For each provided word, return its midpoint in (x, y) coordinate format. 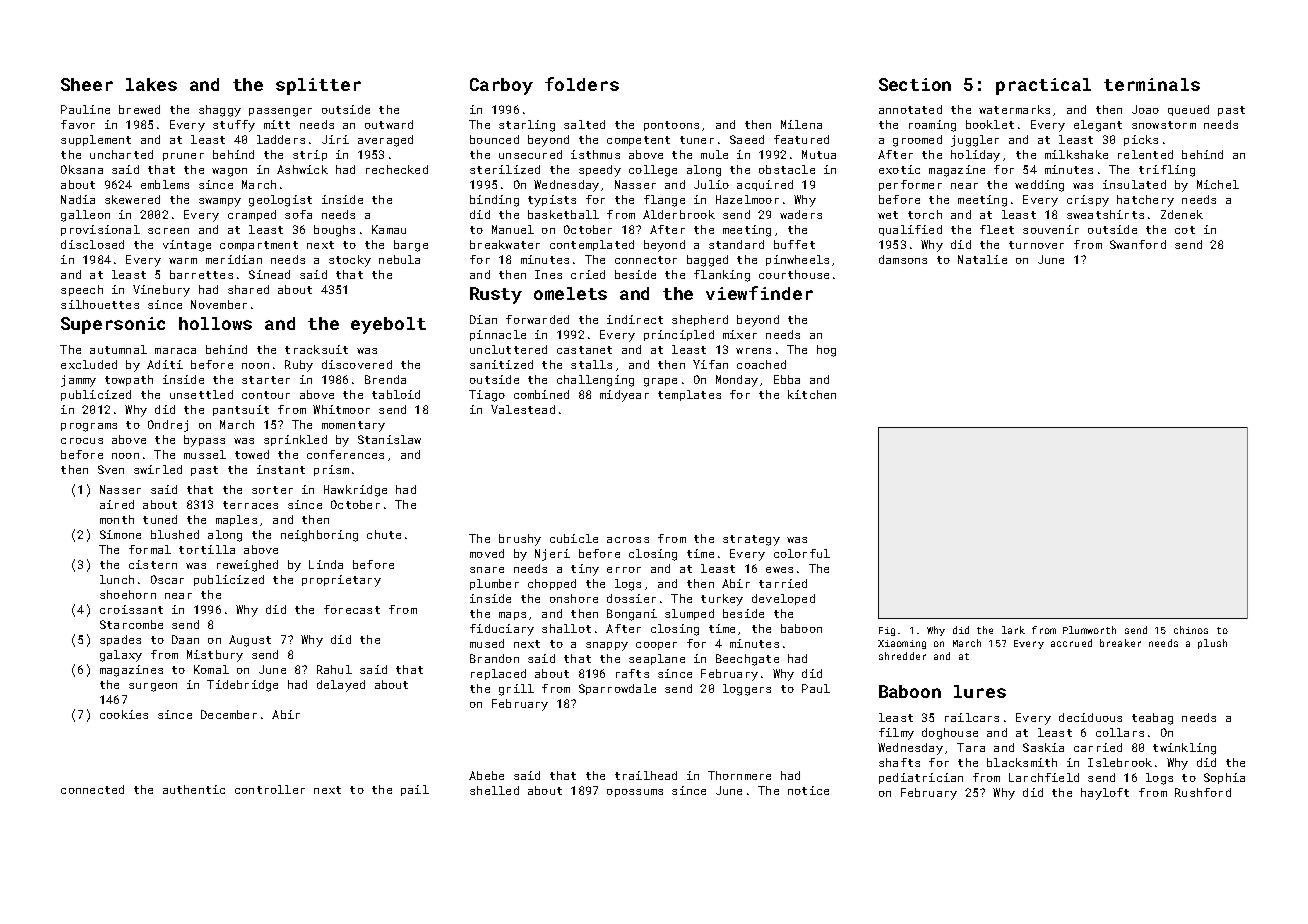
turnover (1036, 245)
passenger (280, 112)
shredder (902, 656)
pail (415, 790)
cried (588, 274)
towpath (129, 380)
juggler (975, 141)
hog (826, 351)
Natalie (982, 259)
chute (384, 534)
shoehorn (128, 594)
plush (1212, 644)
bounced (494, 139)
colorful (802, 553)
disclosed (92, 244)
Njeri (552, 555)
